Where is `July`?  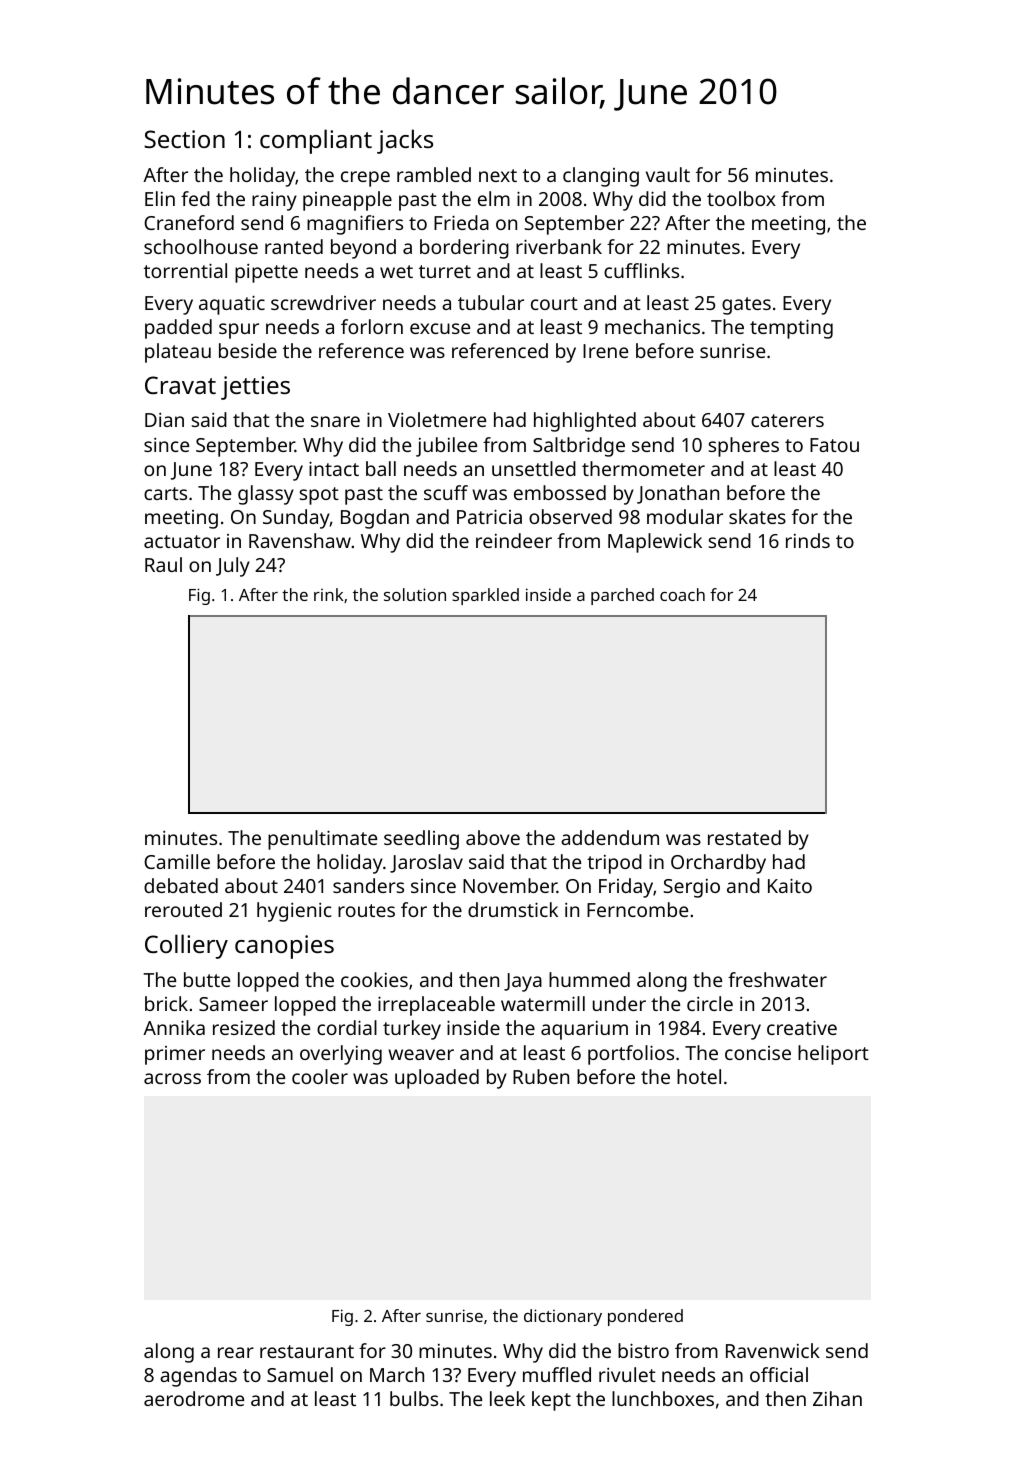 July is located at coordinates (233, 567).
